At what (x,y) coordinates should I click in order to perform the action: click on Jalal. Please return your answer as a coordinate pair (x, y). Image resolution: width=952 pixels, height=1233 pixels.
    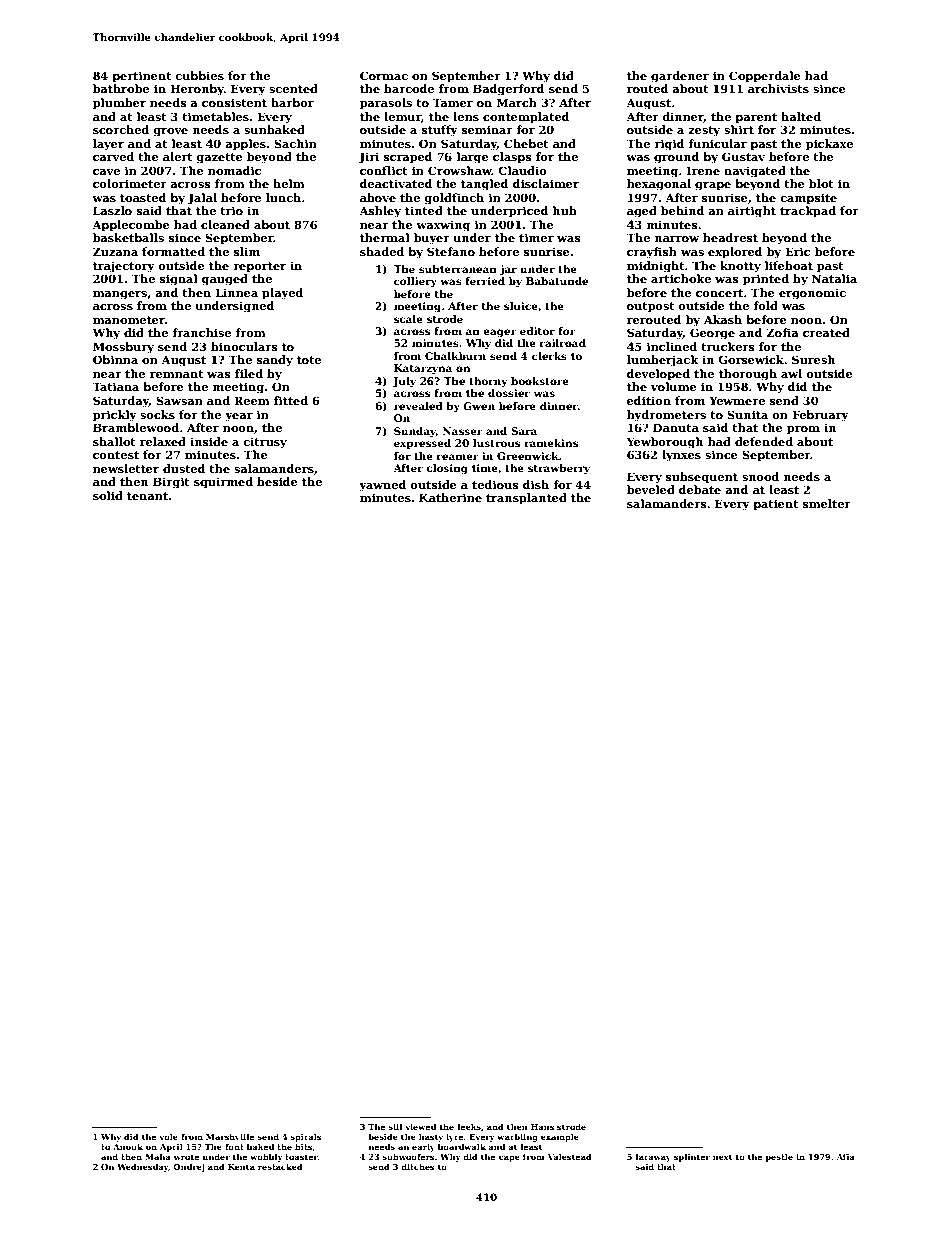
    Looking at the image, I should click on (202, 199).
